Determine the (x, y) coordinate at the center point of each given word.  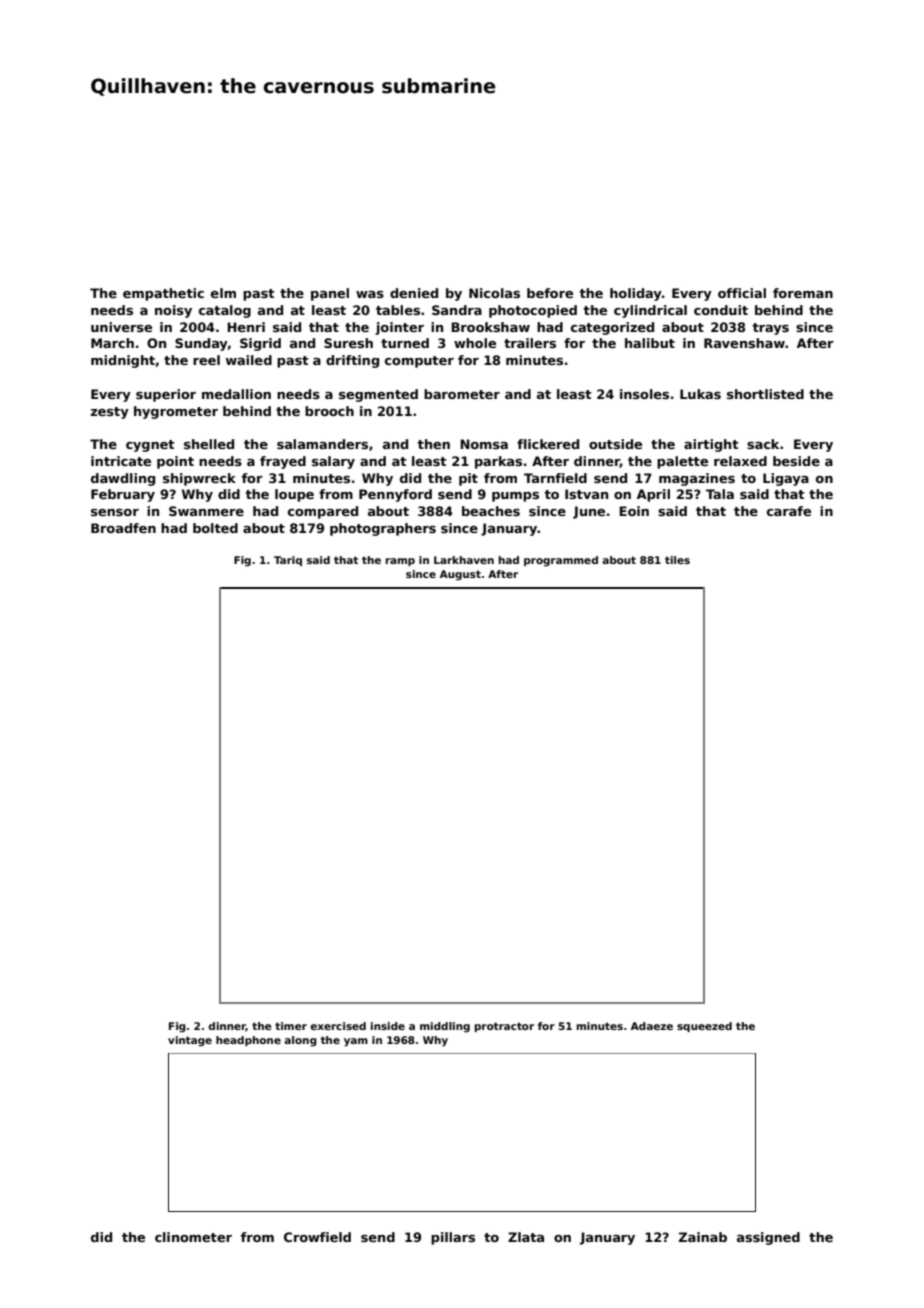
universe (121, 327)
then (433, 444)
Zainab (703, 1237)
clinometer (193, 1237)
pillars (453, 1238)
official (742, 293)
